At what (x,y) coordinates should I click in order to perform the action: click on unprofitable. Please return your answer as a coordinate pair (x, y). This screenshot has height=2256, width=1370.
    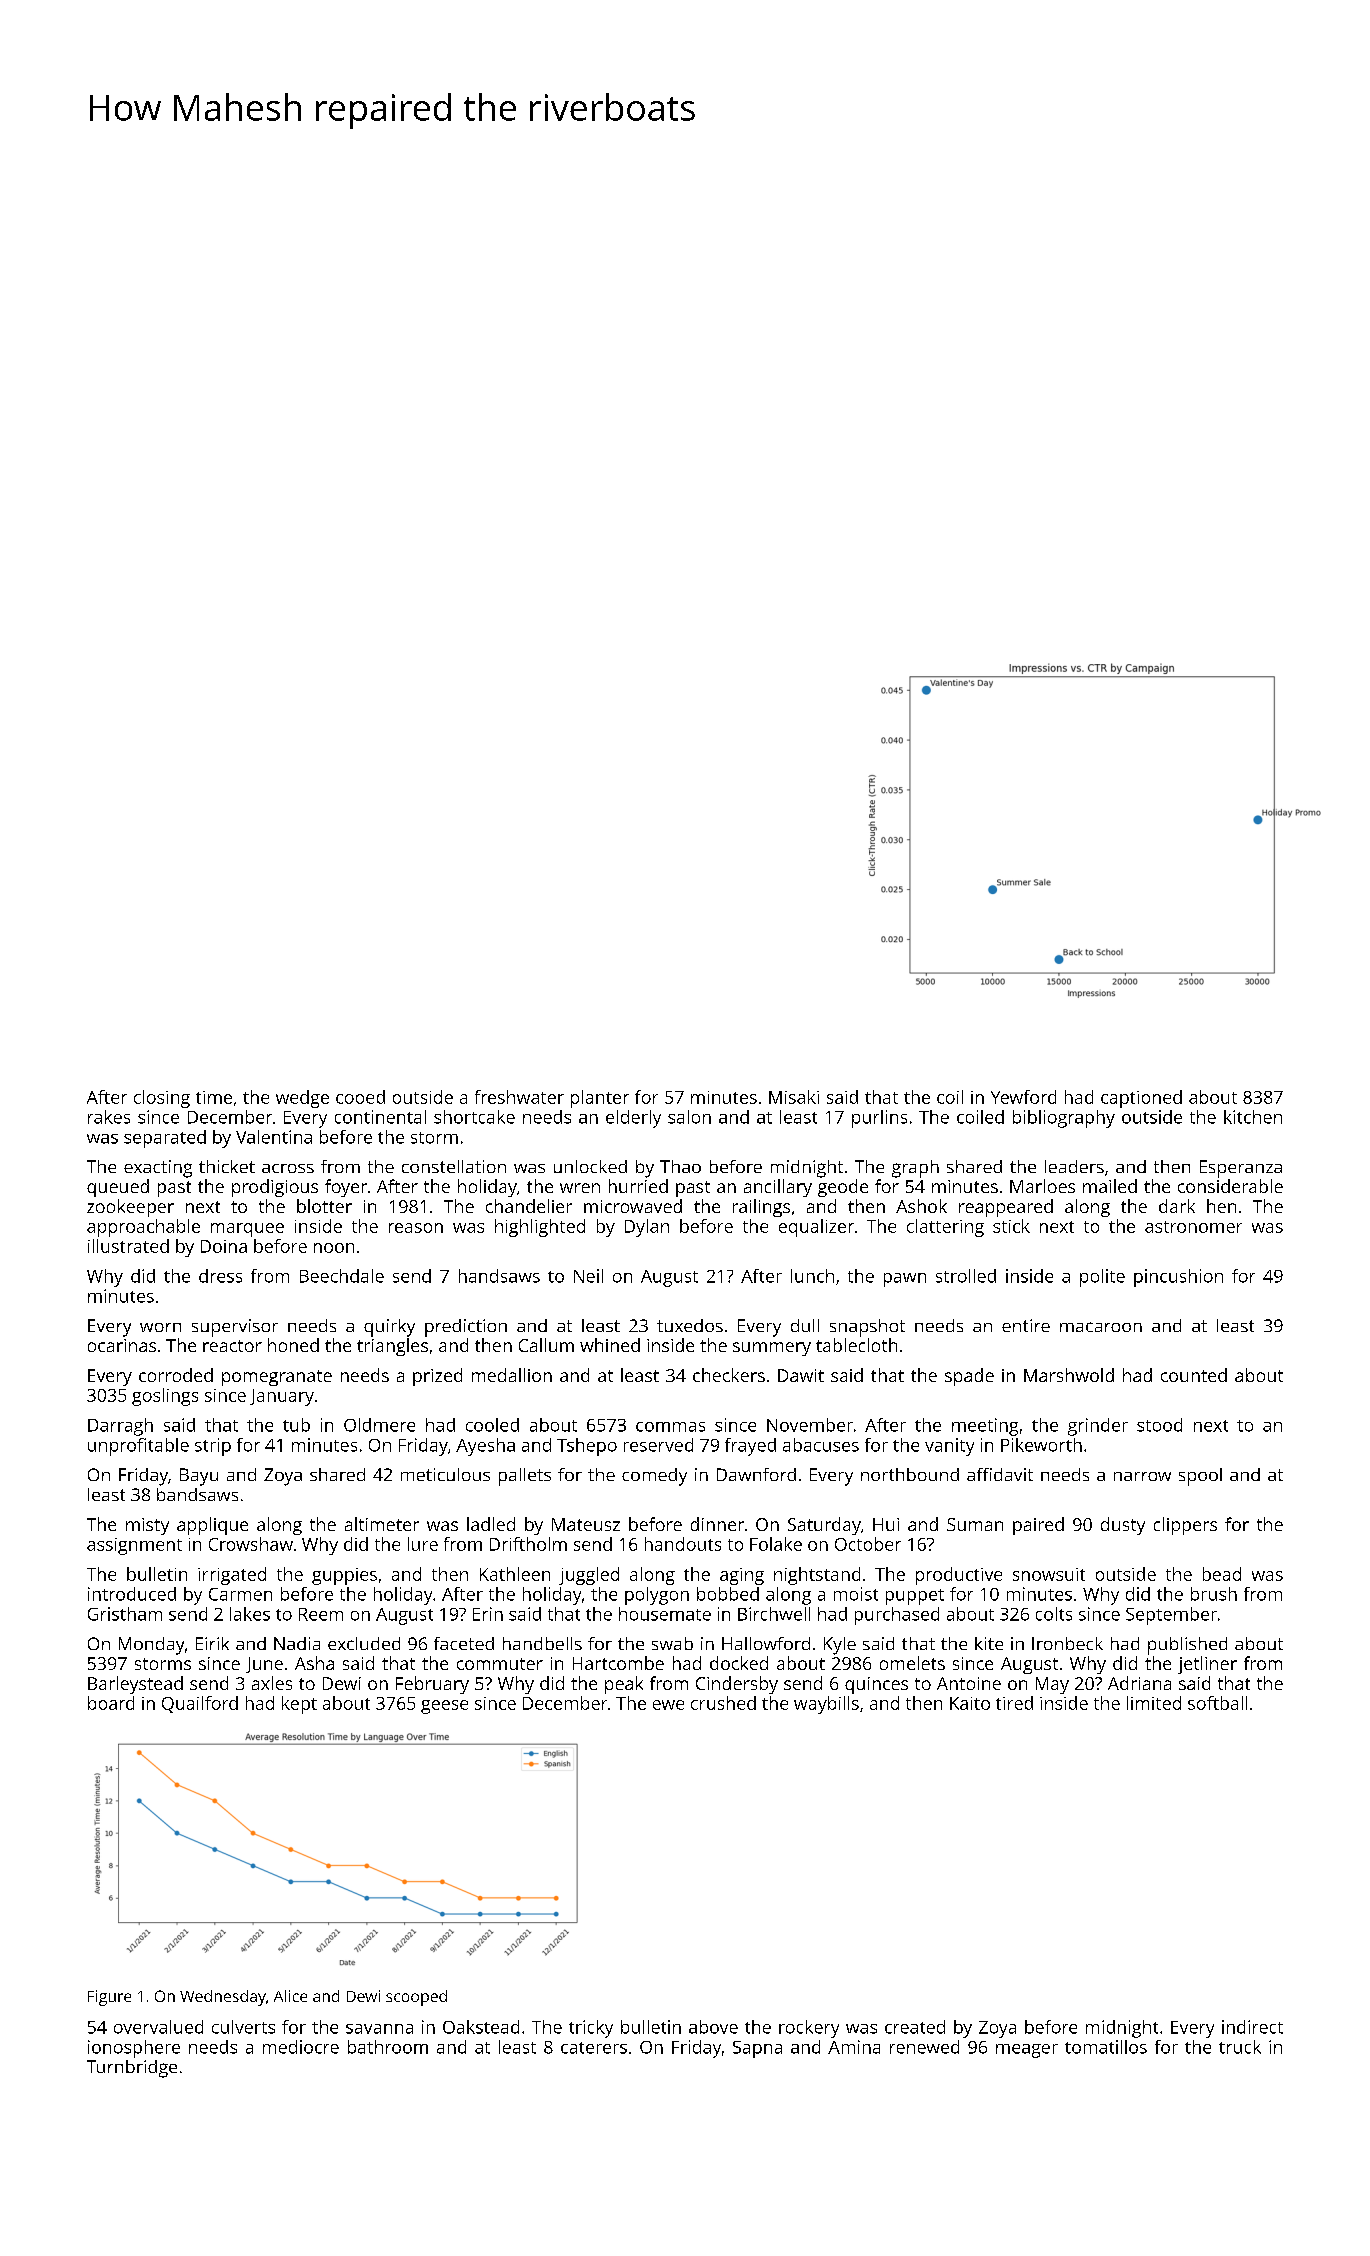
    Looking at the image, I should click on (138, 1447).
